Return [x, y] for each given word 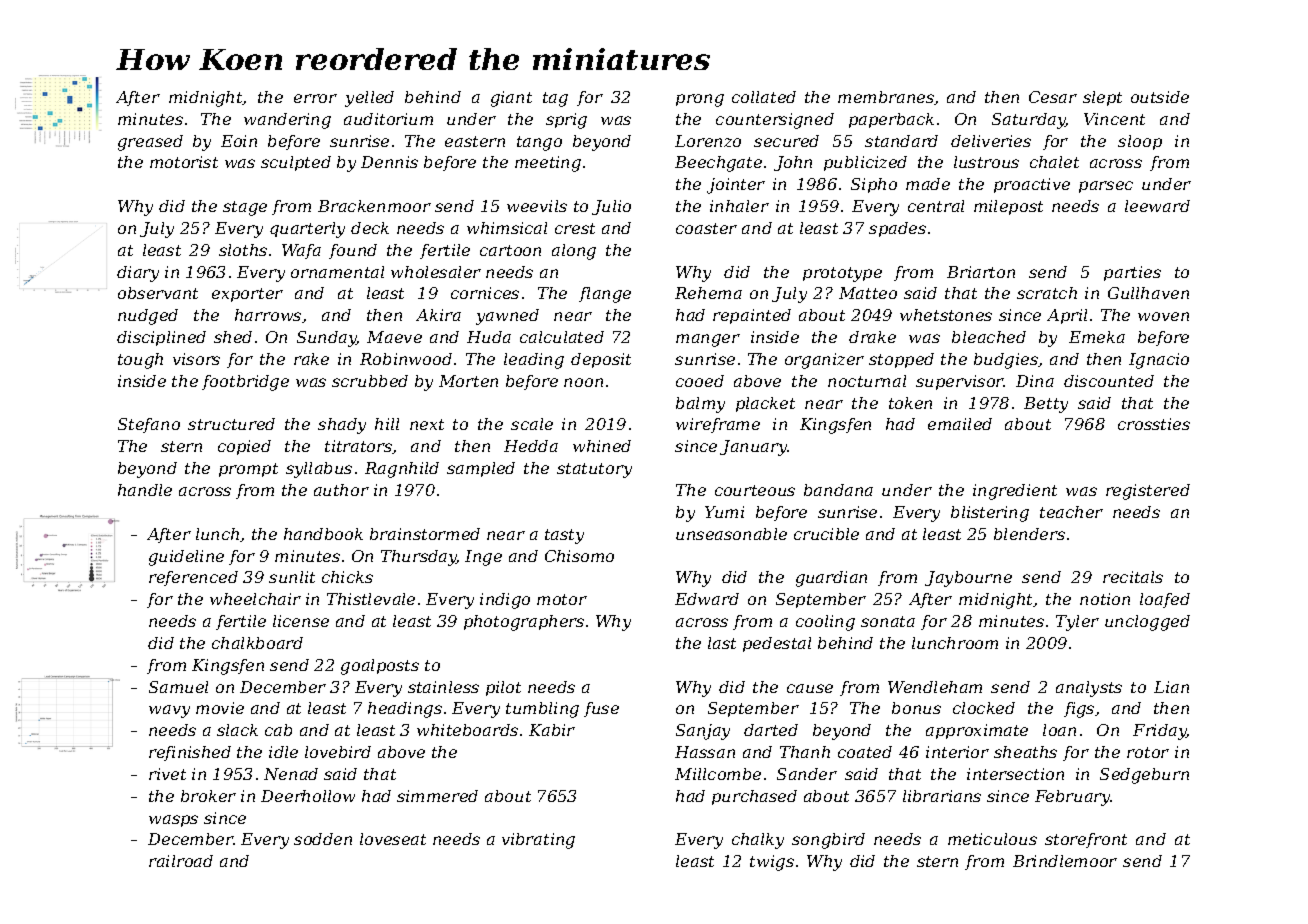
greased [150, 143]
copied [244, 447]
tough [140, 361]
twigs [772, 863]
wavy [169, 711]
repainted [752, 316]
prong [700, 100]
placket [765, 404]
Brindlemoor [1065, 861]
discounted [1109, 381]
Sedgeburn [1144, 776]
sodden [323, 839]
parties [1132, 273]
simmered [437, 796]
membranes [886, 97]
